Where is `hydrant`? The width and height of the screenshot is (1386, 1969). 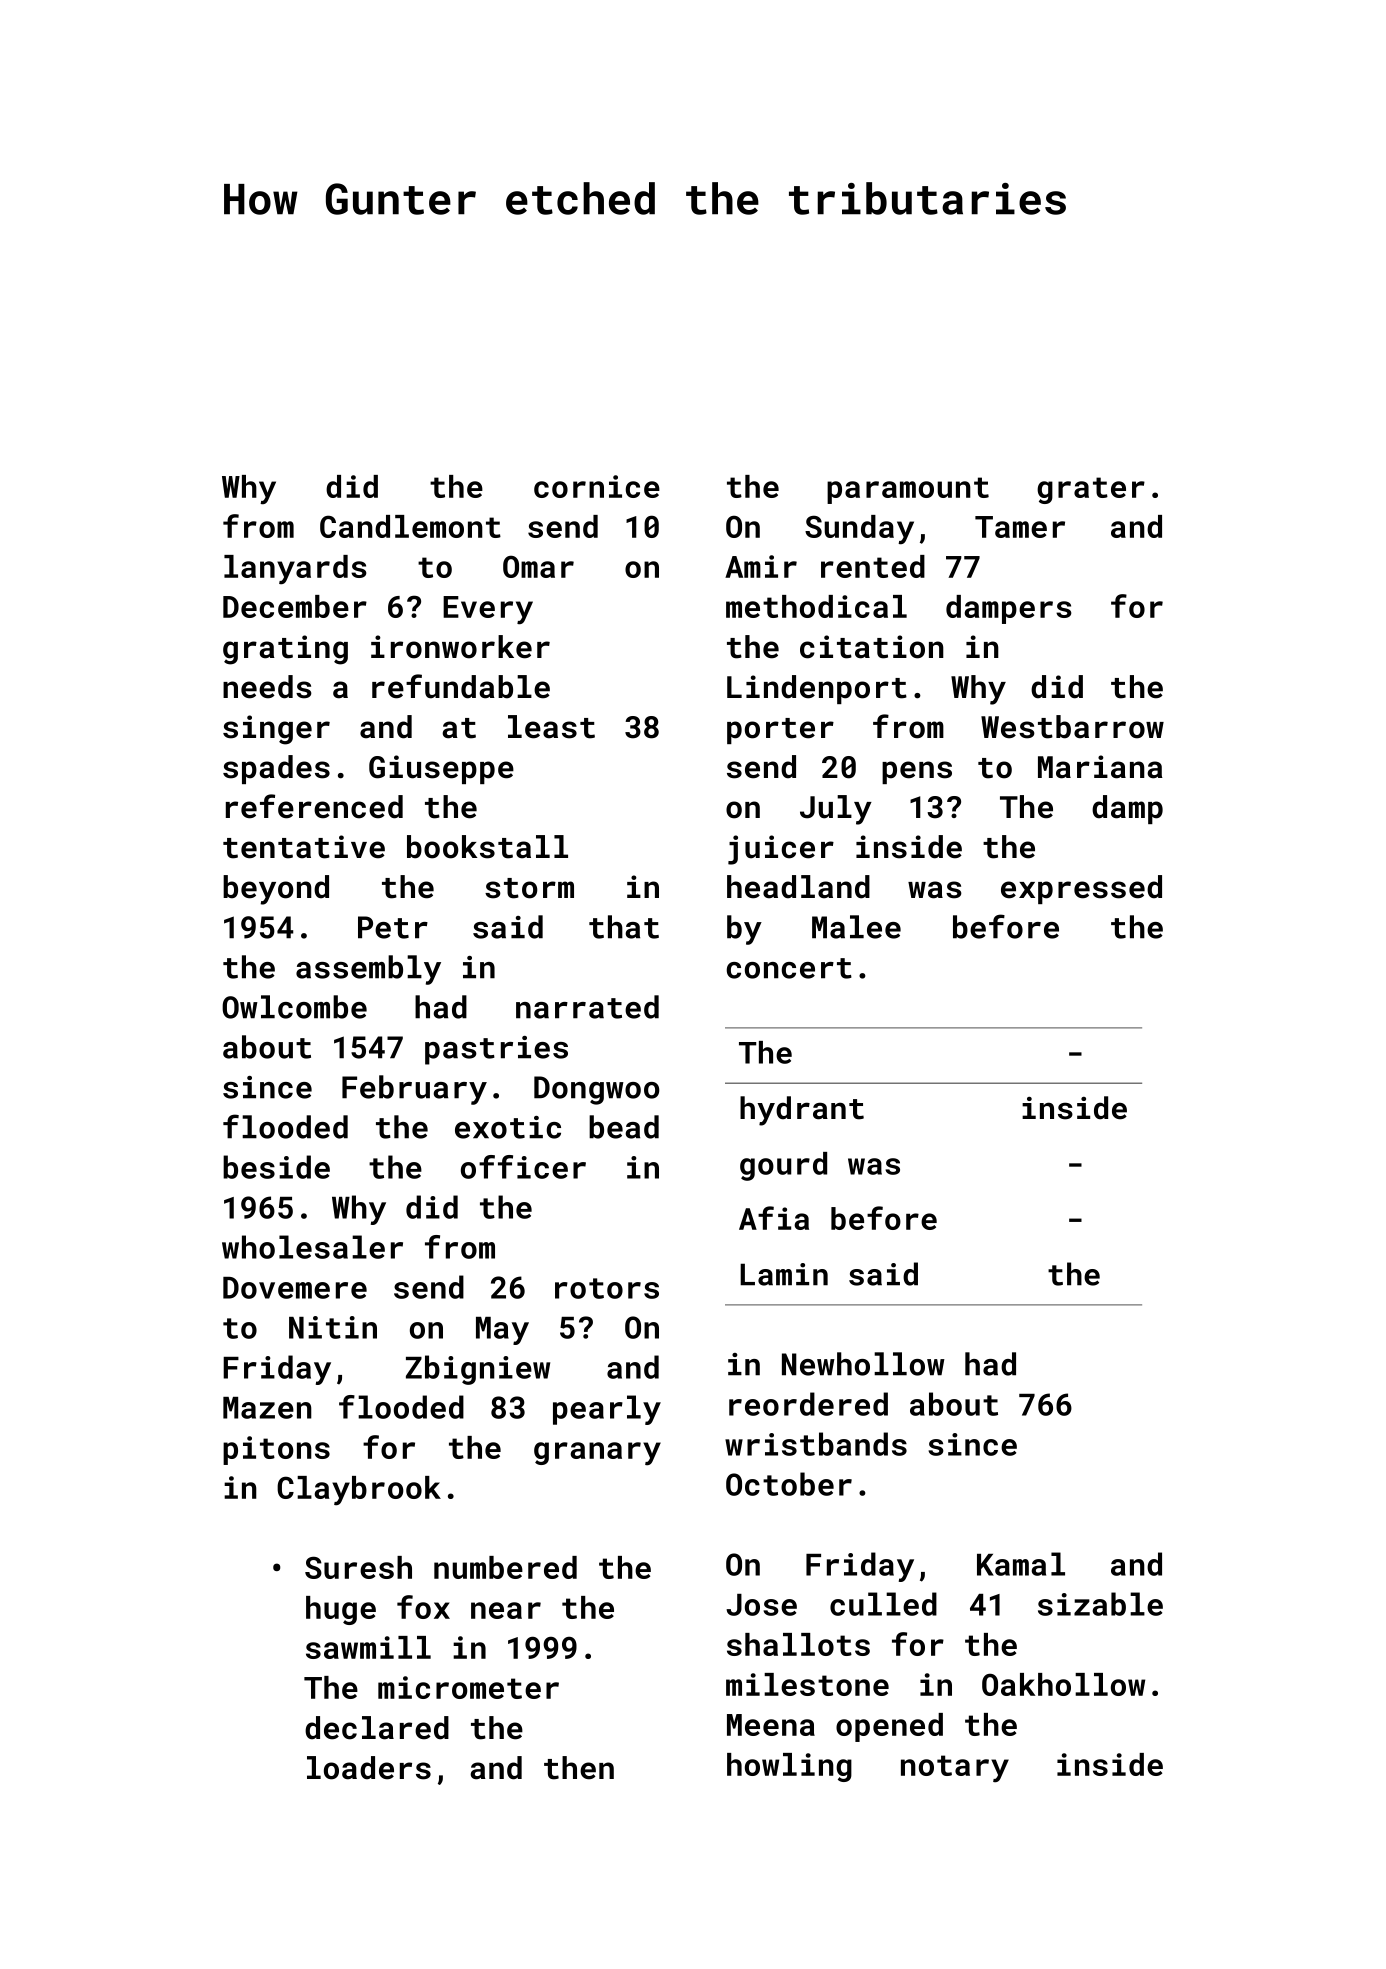
hydrant is located at coordinates (802, 1111).
